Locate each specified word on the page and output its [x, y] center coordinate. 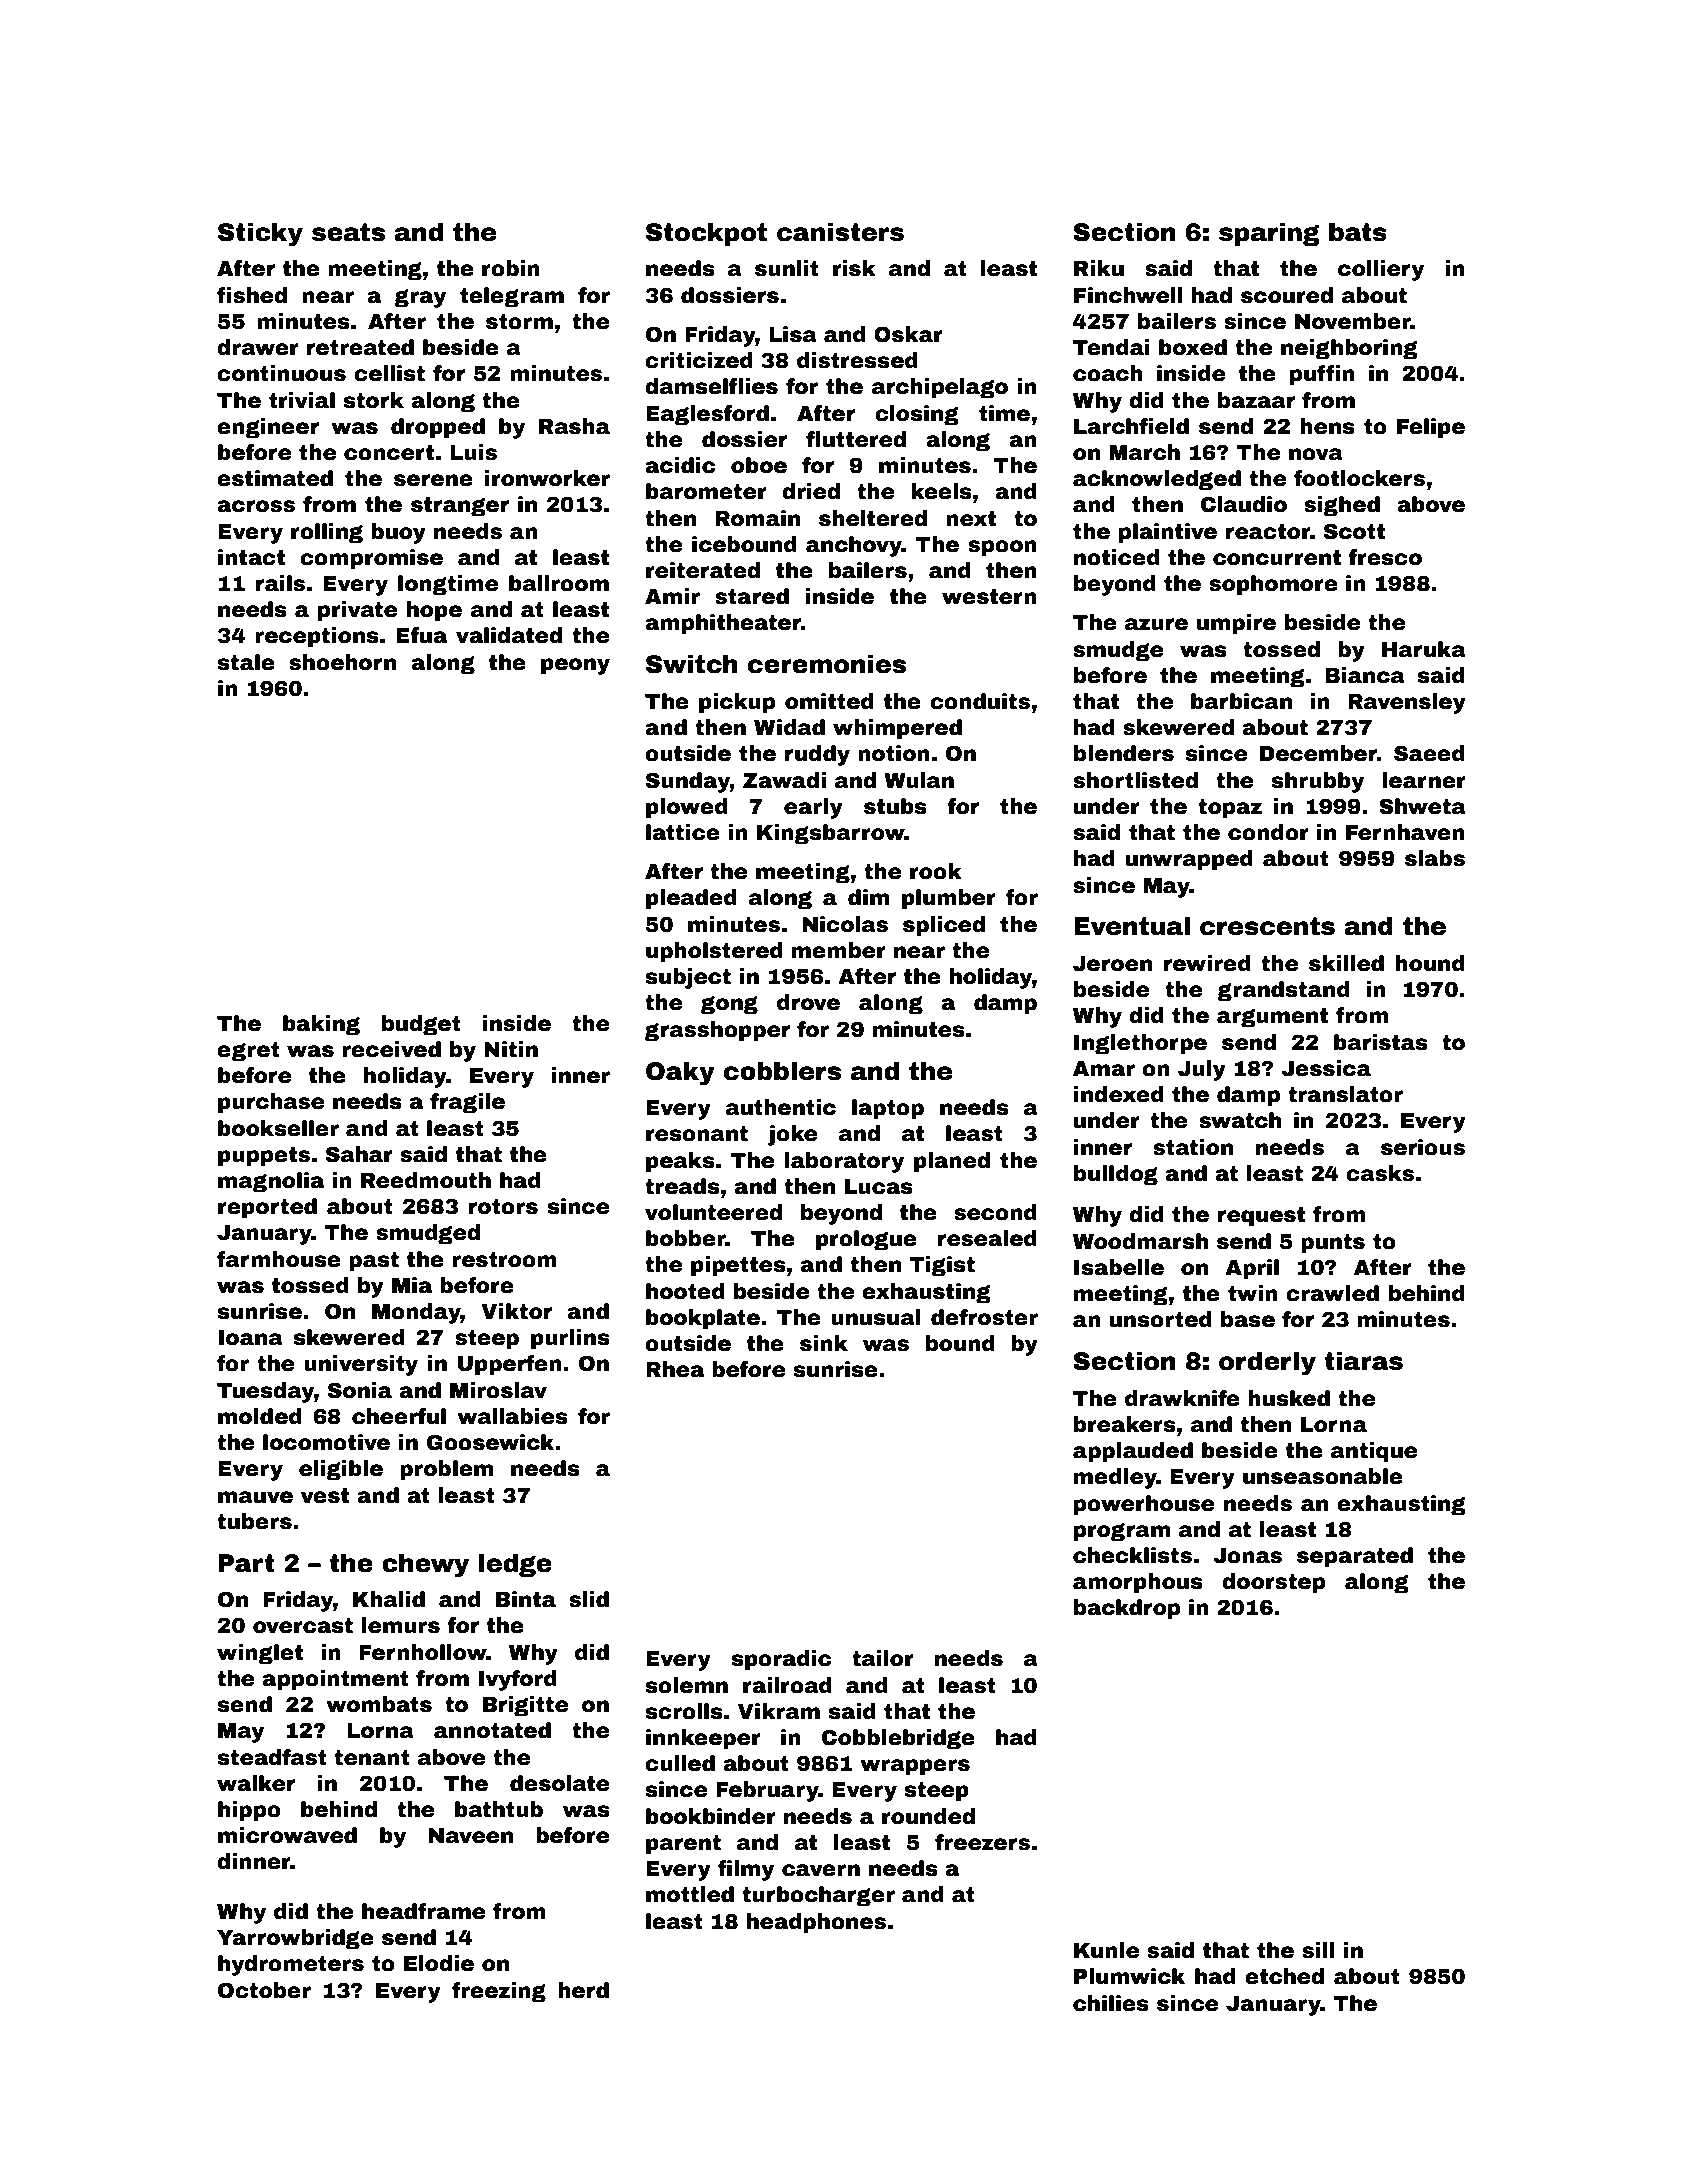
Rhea [675, 1369]
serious [1423, 1147]
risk [854, 268]
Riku [1099, 268]
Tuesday [265, 1392]
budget [421, 1025]
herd [583, 1990]
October [264, 1990]
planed [952, 1162]
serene [433, 480]
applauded [1133, 1452]
